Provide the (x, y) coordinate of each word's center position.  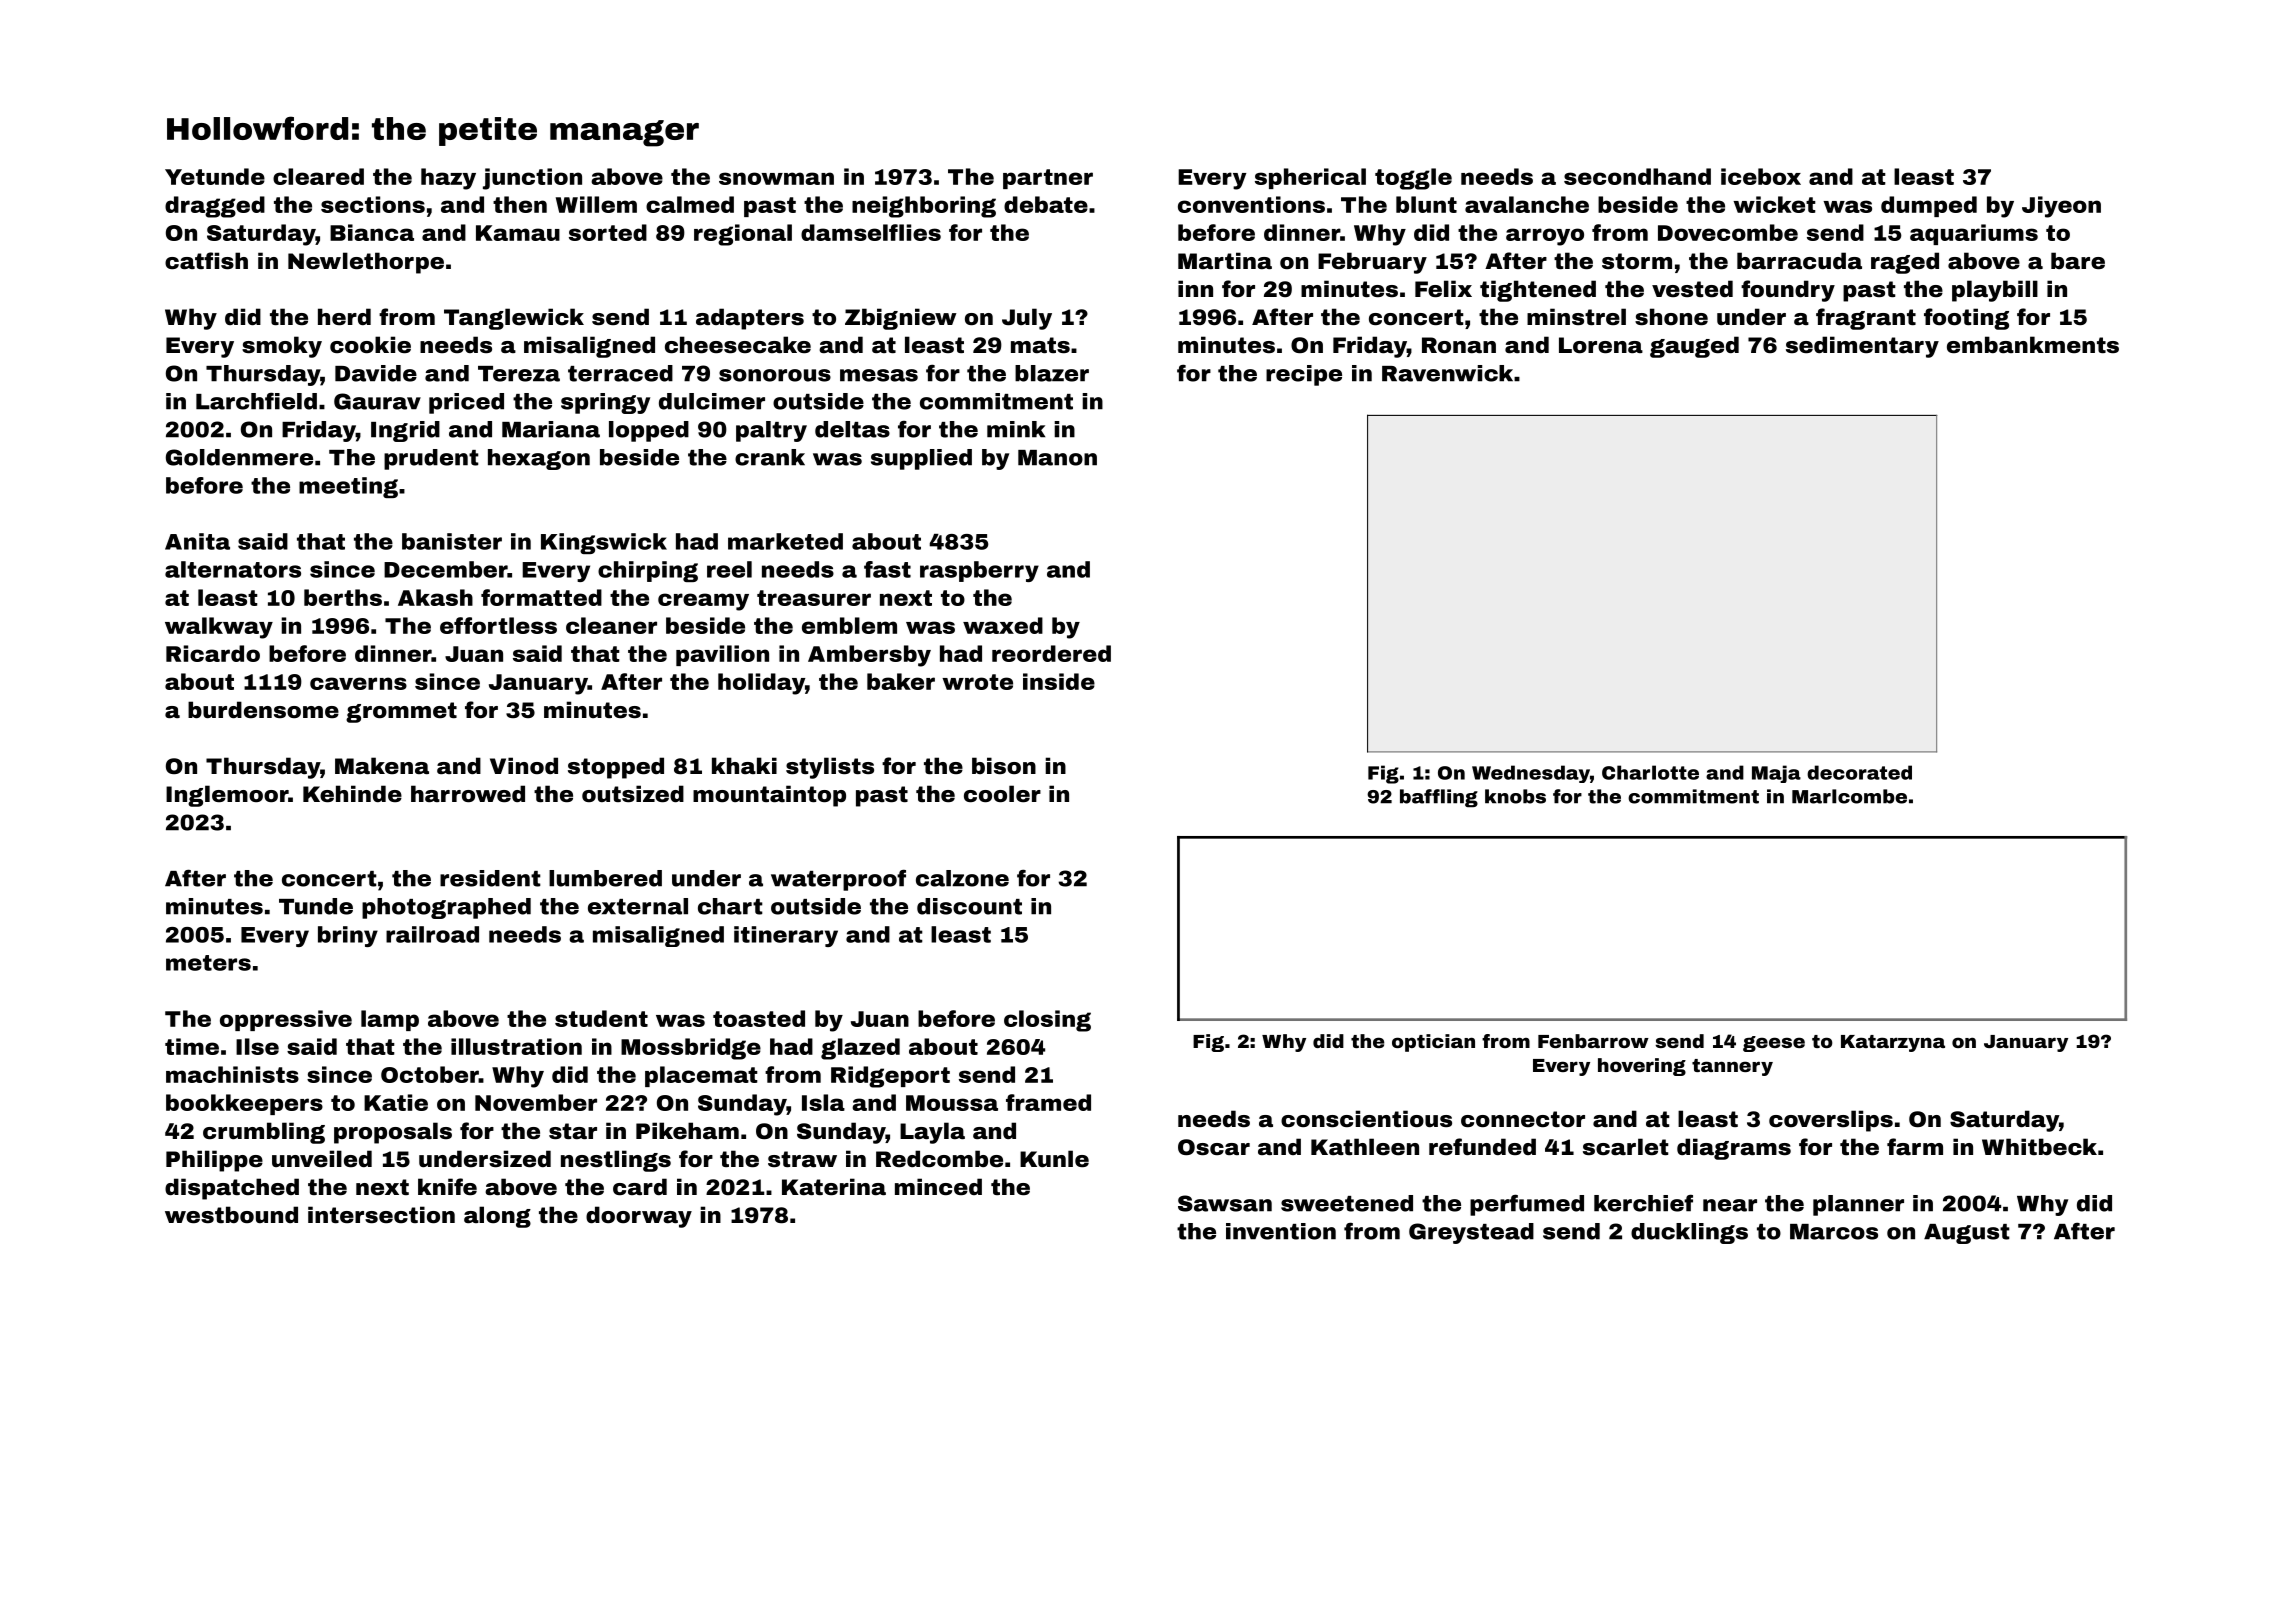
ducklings (1689, 1233)
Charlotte (1650, 772)
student (601, 1018)
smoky (282, 347)
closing (1047, 1021)
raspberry (979, 571)
